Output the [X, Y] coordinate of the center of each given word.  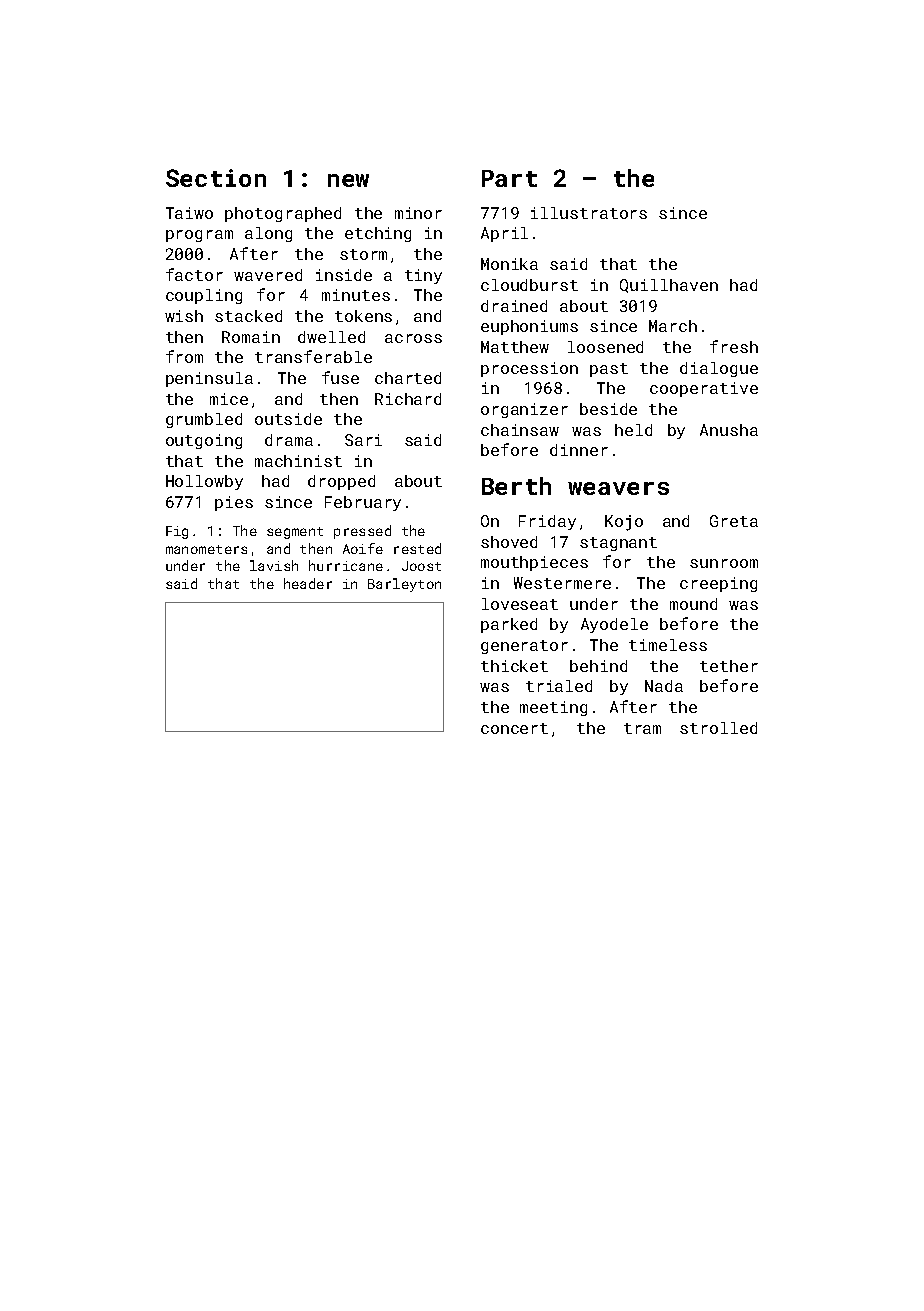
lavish [274, 565]
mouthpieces [534, 563]
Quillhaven [669, 286]
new [348, 180]
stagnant [618, 544]
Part [509, 178]
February [363, 503]
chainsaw [520, 430]
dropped [341, 482]
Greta [734, 521]
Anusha [729, 430]
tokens [363, 316]
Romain [251, 337]
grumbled [204, 420]
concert [514, 728]
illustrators [589, 213]
